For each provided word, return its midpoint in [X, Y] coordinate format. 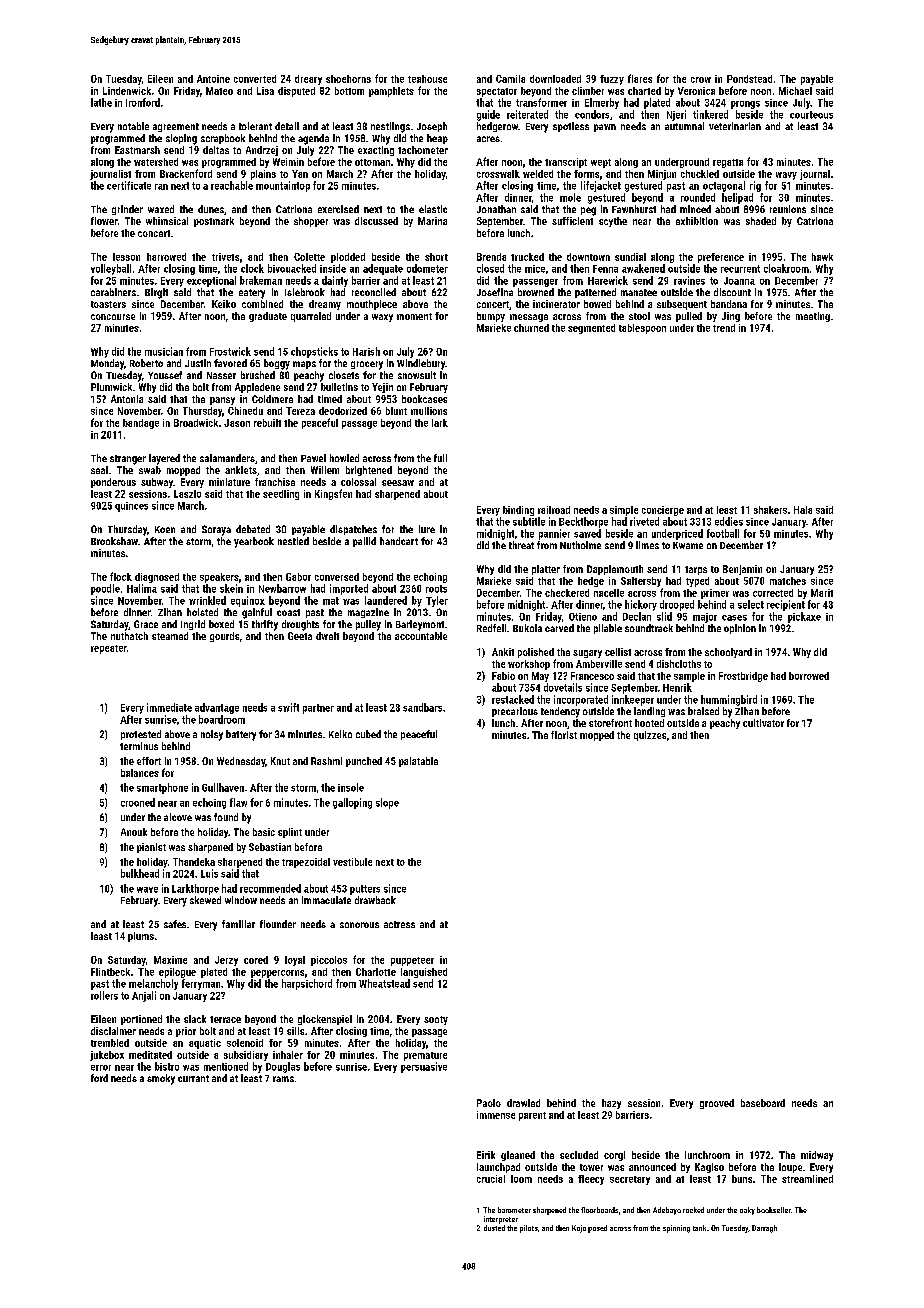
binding [518, 511]
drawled [523, 1103]
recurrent [740, 269]
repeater [109, 649]
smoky [161, 1079]
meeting [813, 317]
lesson [126, 257]
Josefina [495, 292]
